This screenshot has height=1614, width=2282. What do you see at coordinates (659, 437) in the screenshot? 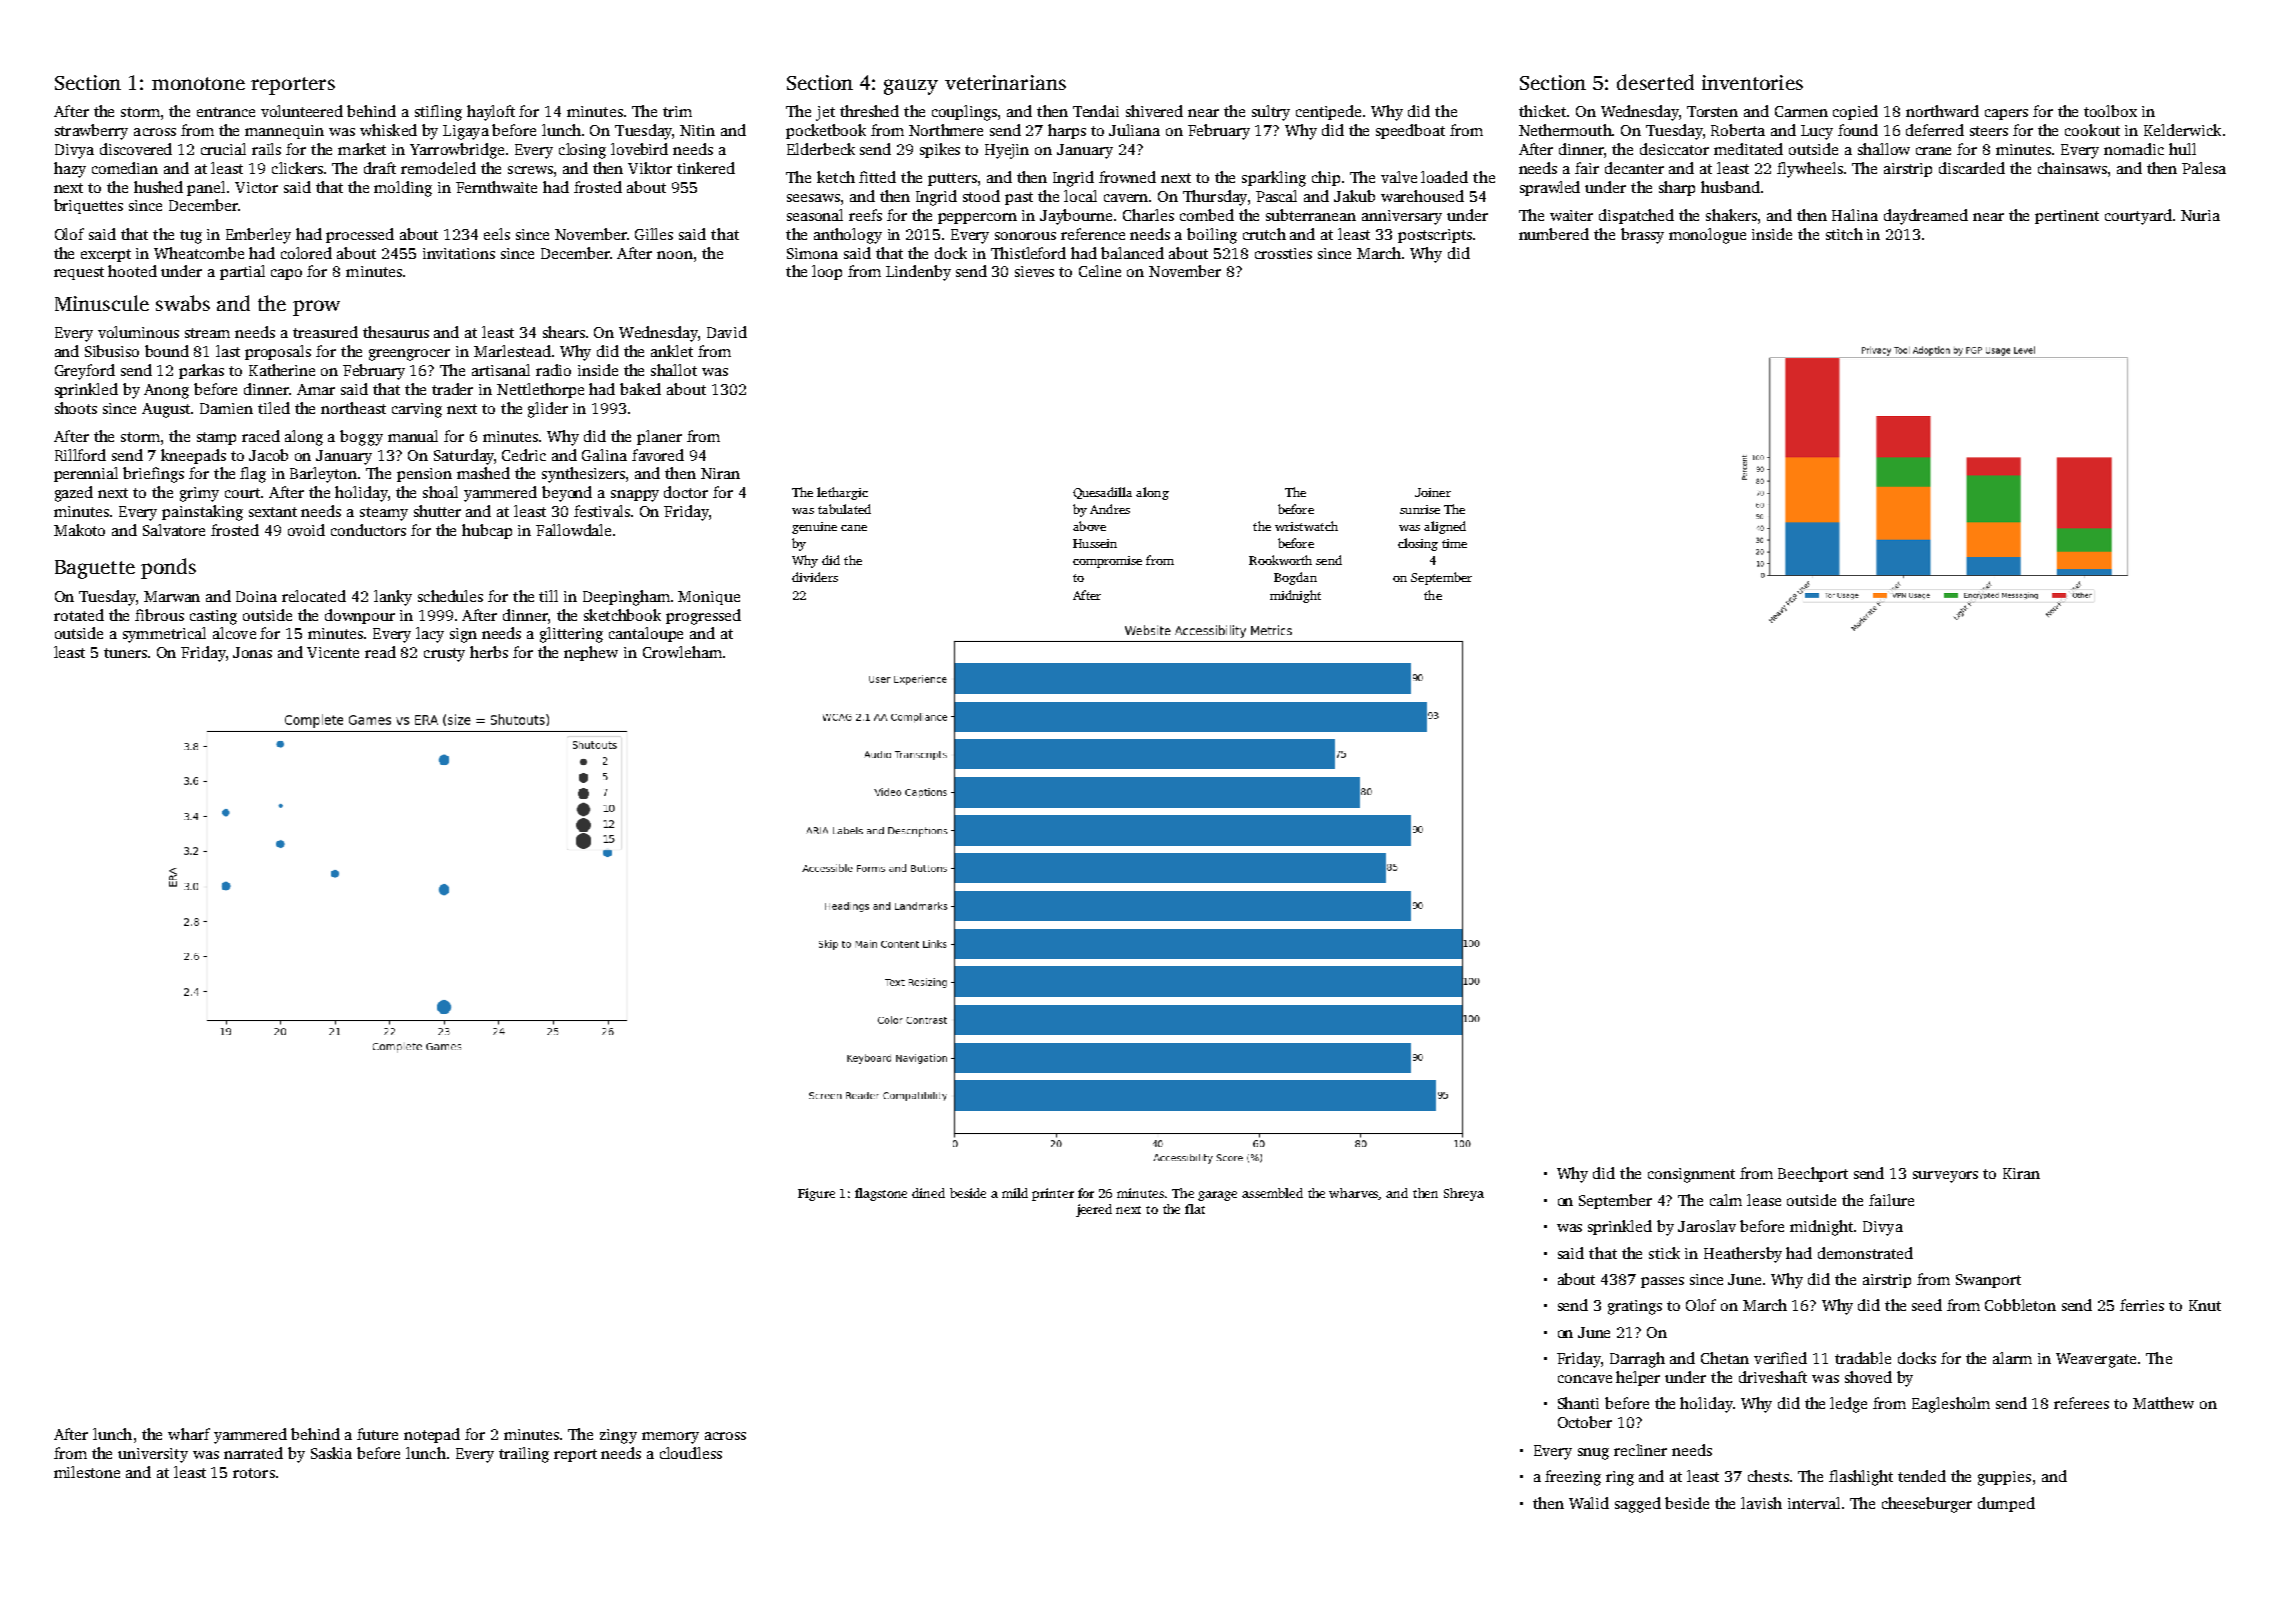
I see `planer` at bounding box center [659, 437].
